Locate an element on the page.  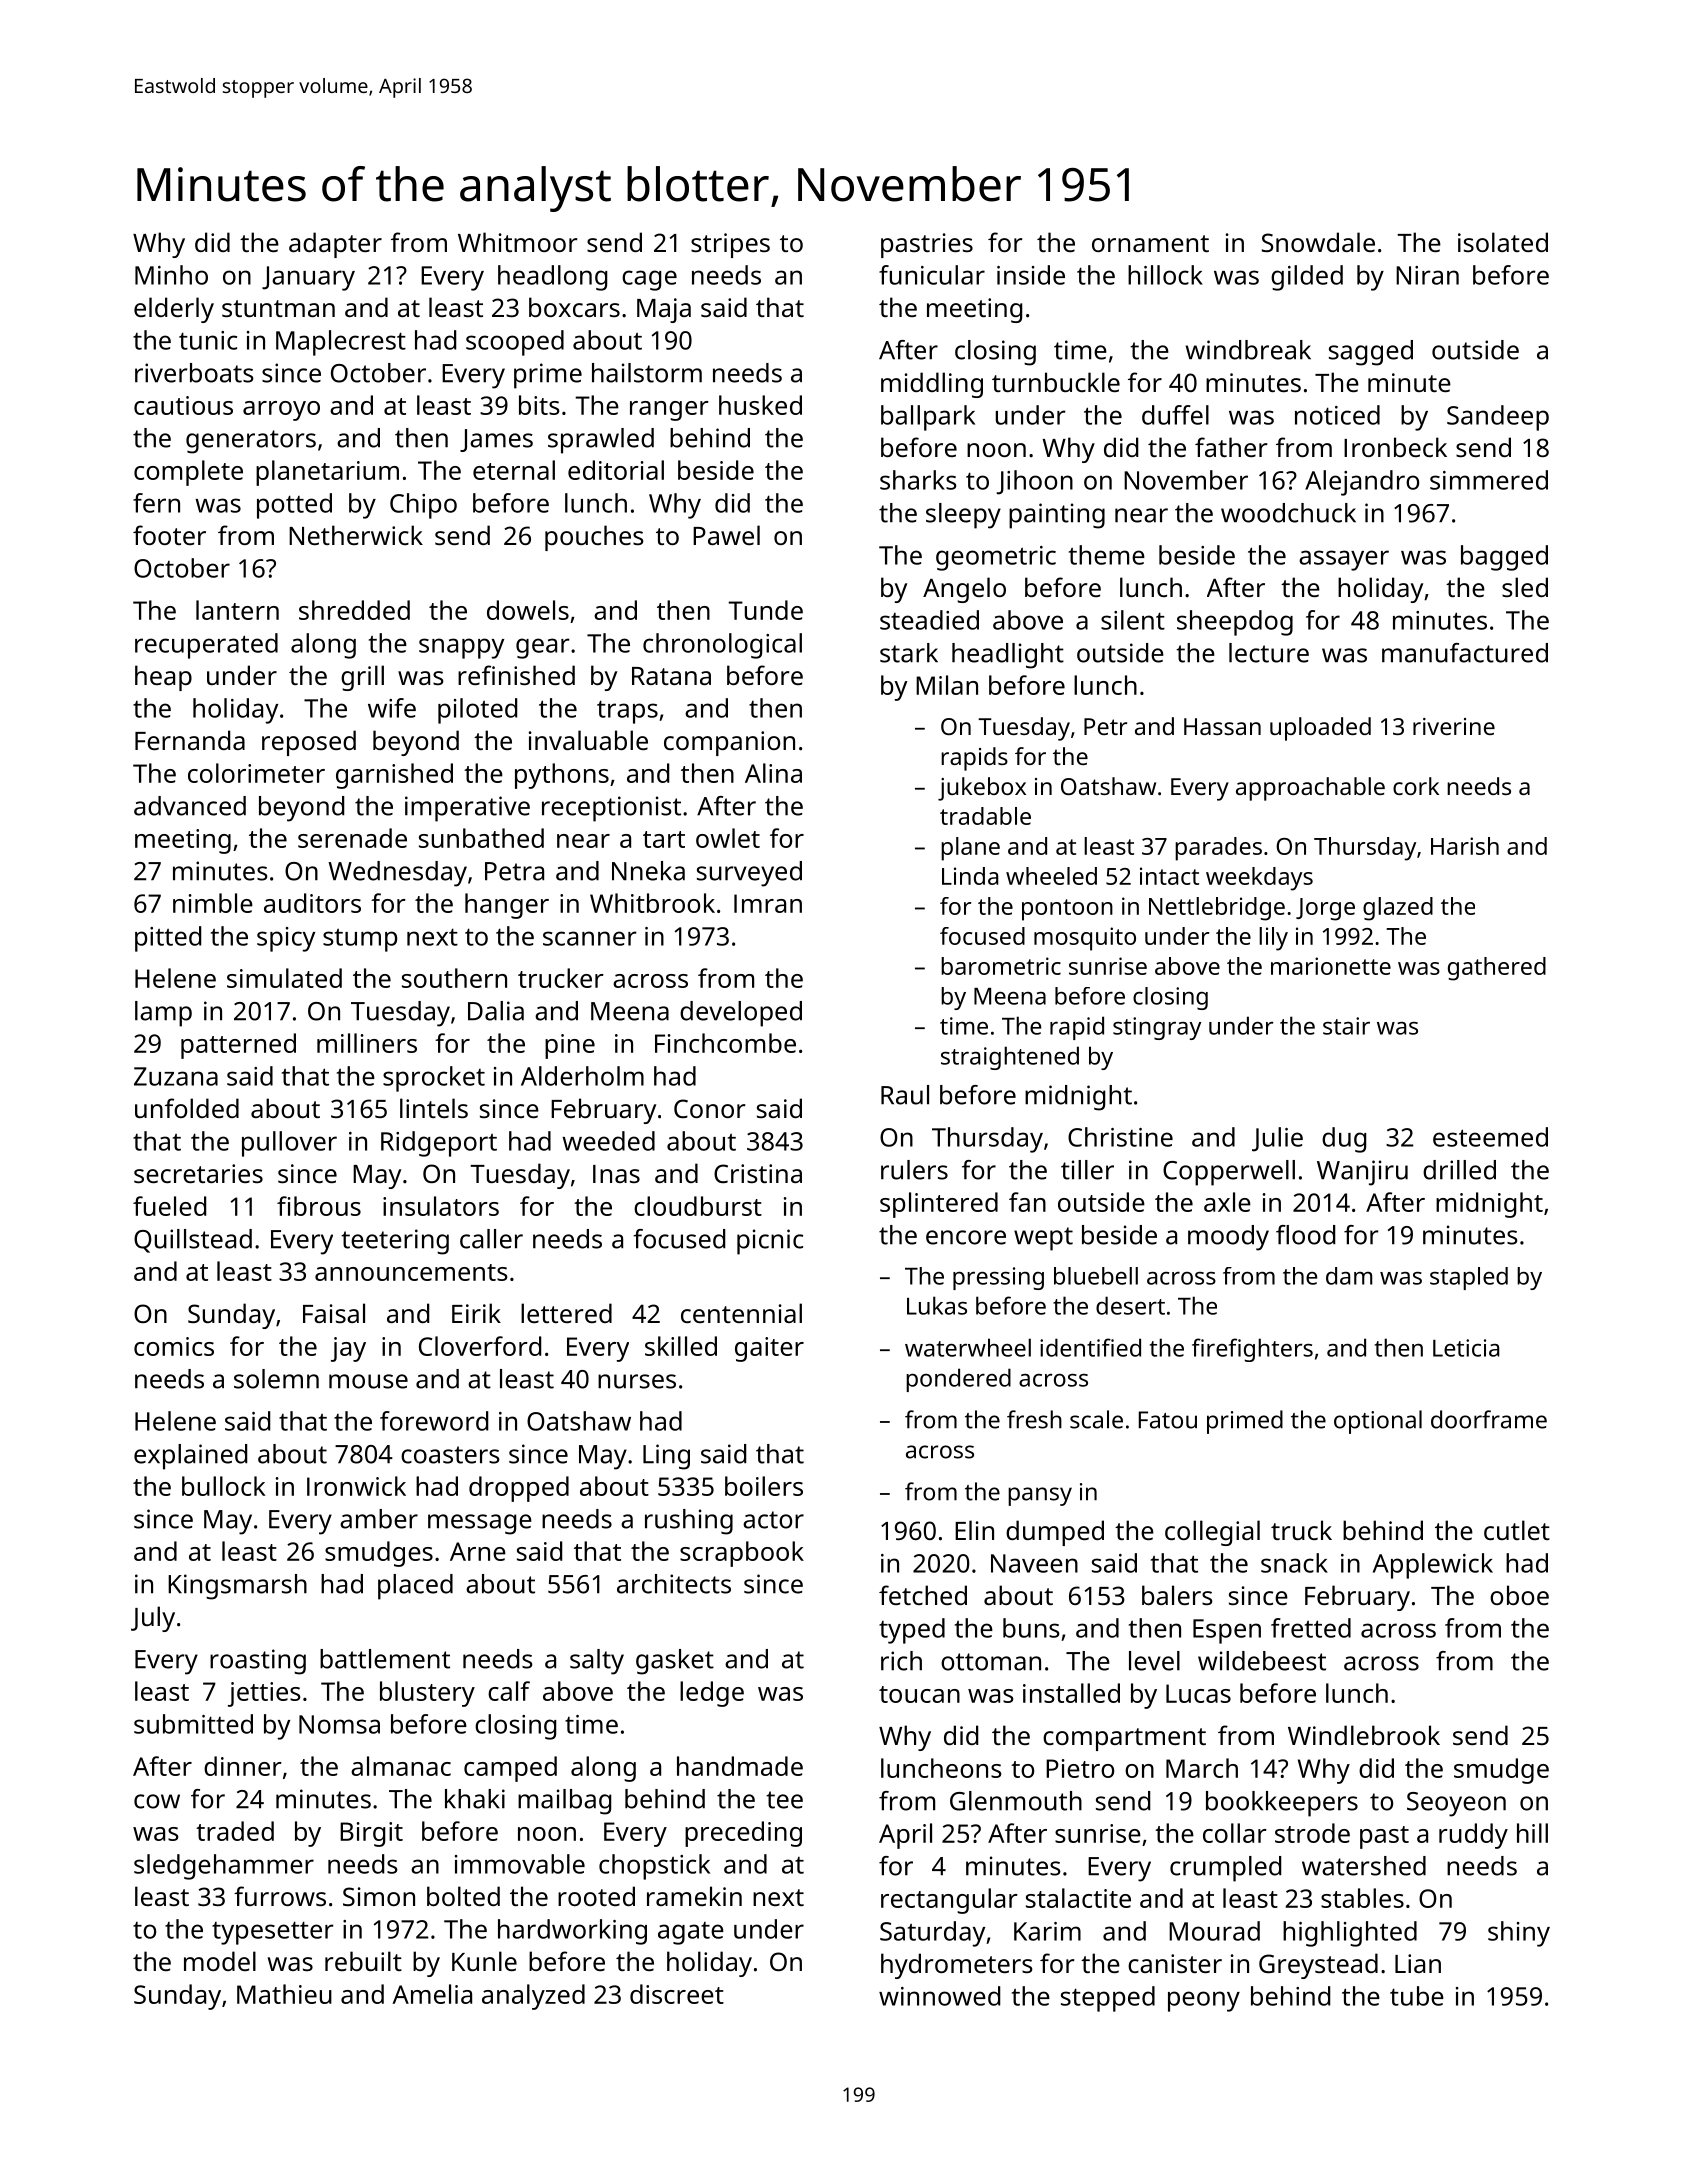
noticed is located at coordinates (1337, 415).
